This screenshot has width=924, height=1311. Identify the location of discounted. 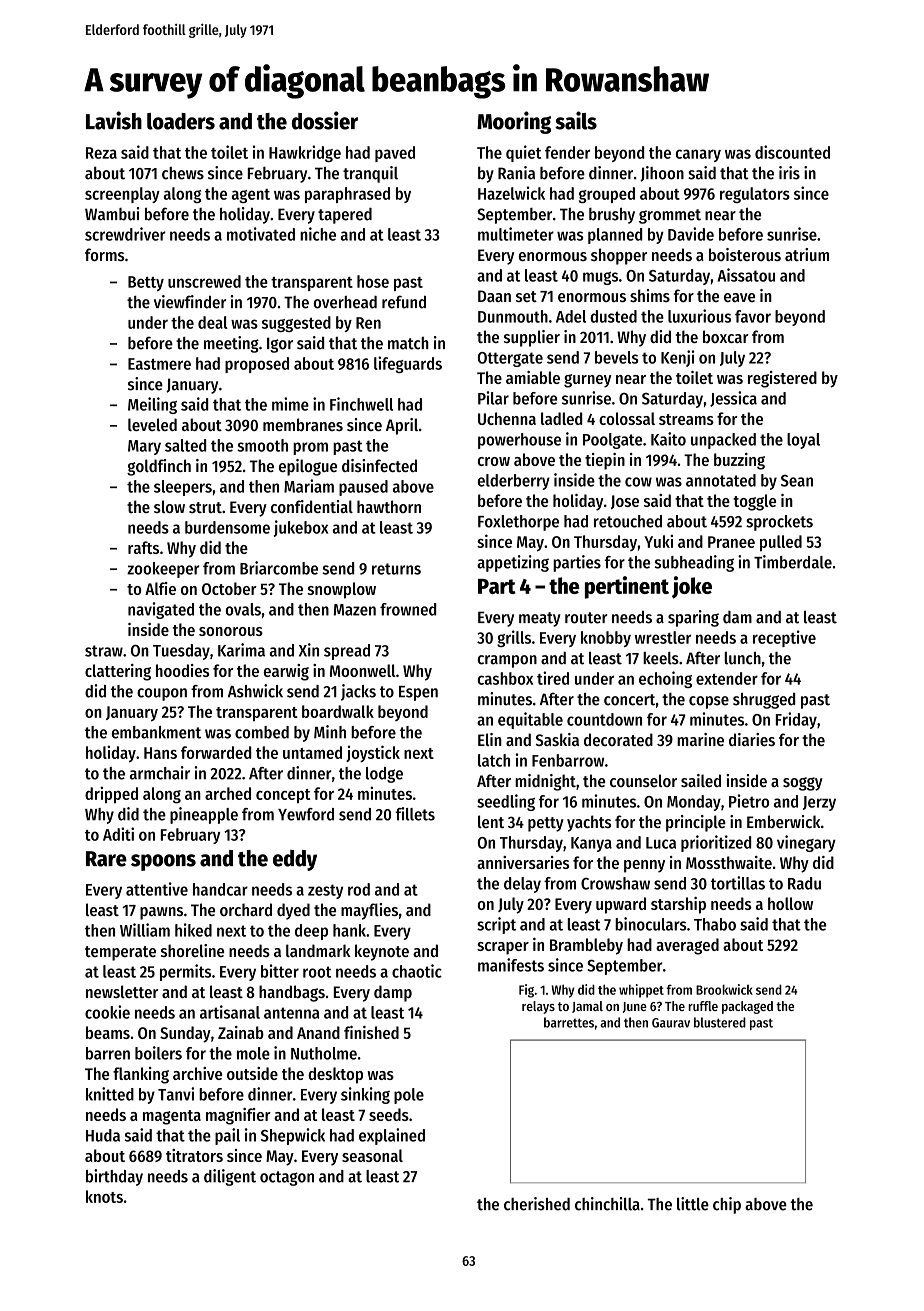
(792, 152).
